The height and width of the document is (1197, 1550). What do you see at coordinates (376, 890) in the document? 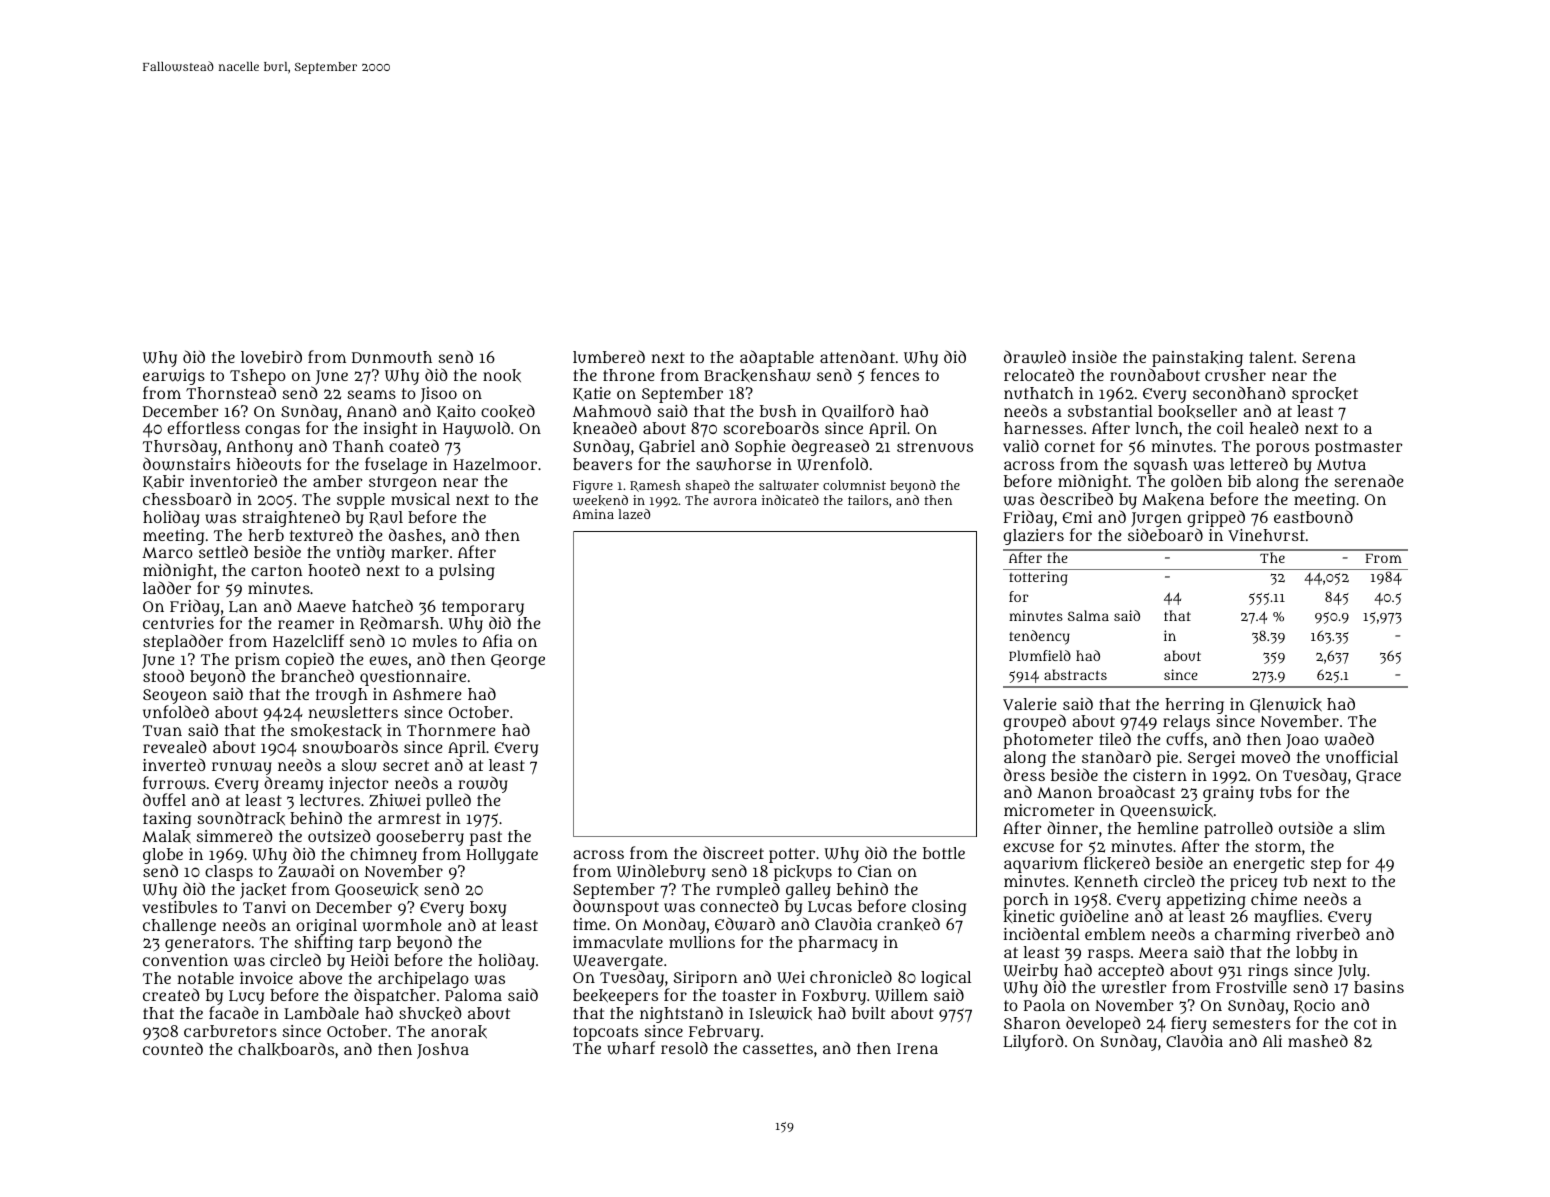
I see `Goosewick` at bounding box center [376, 890].
